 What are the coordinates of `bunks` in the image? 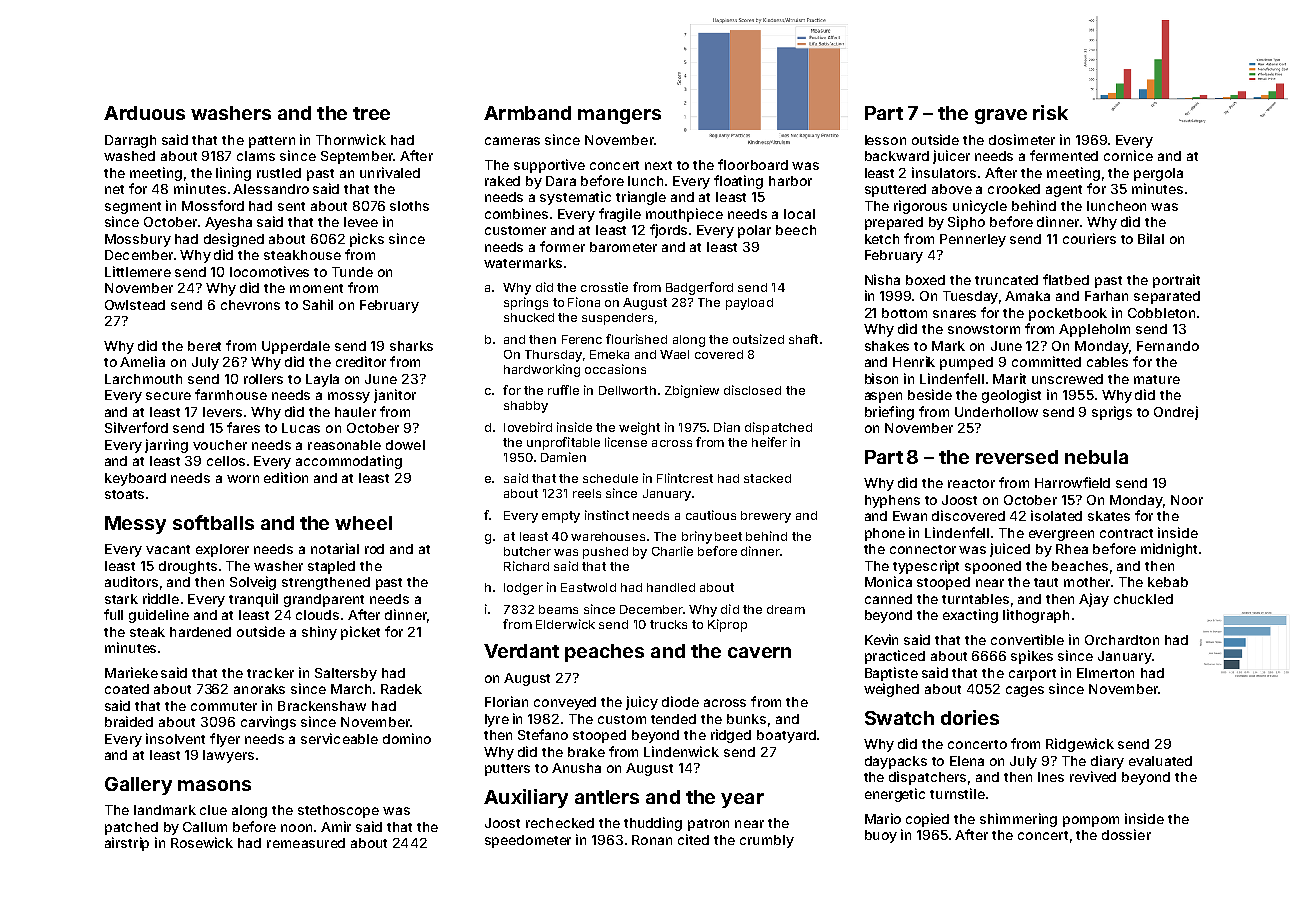 It's located at (746, 719).
